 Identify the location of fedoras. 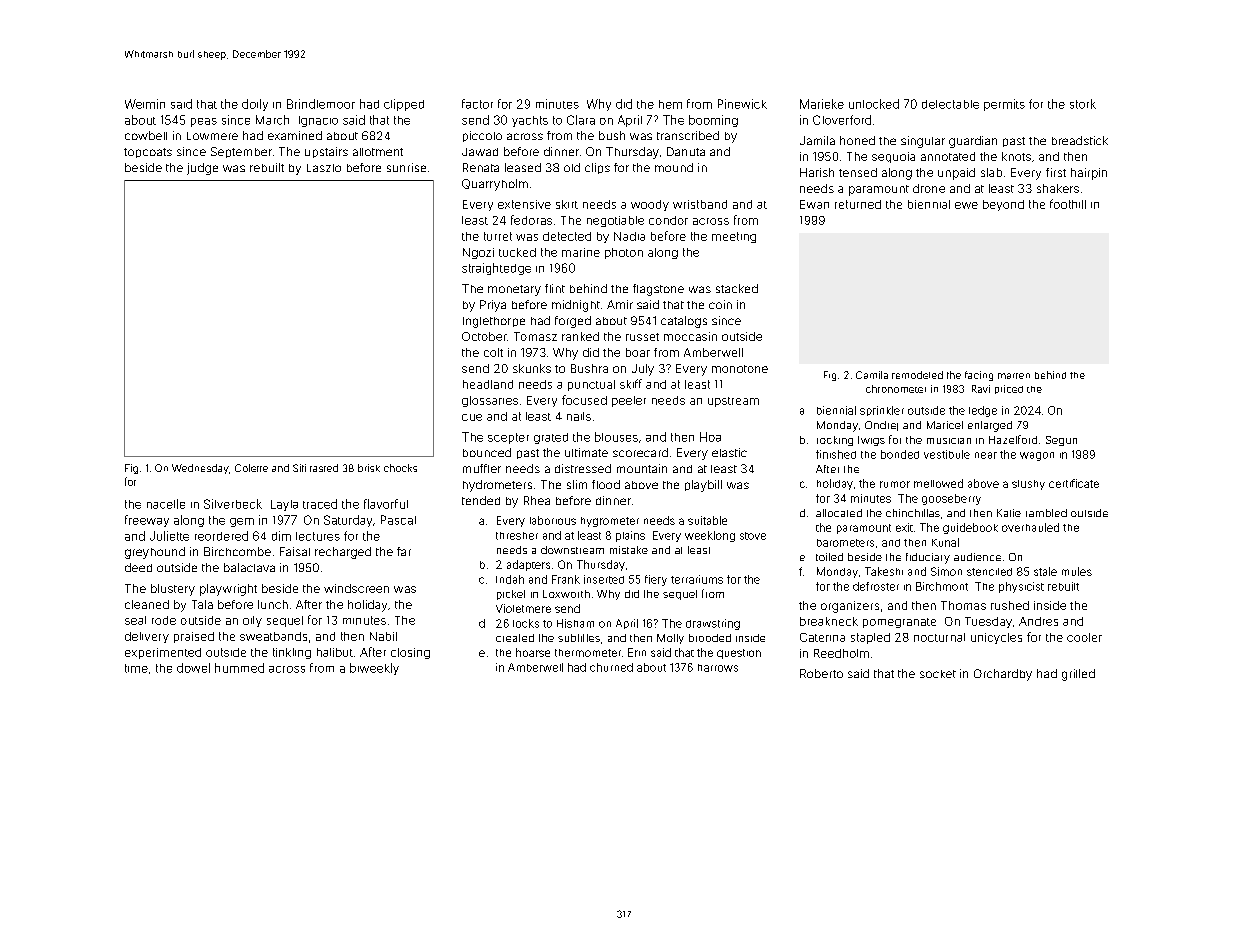
(531, 220).
